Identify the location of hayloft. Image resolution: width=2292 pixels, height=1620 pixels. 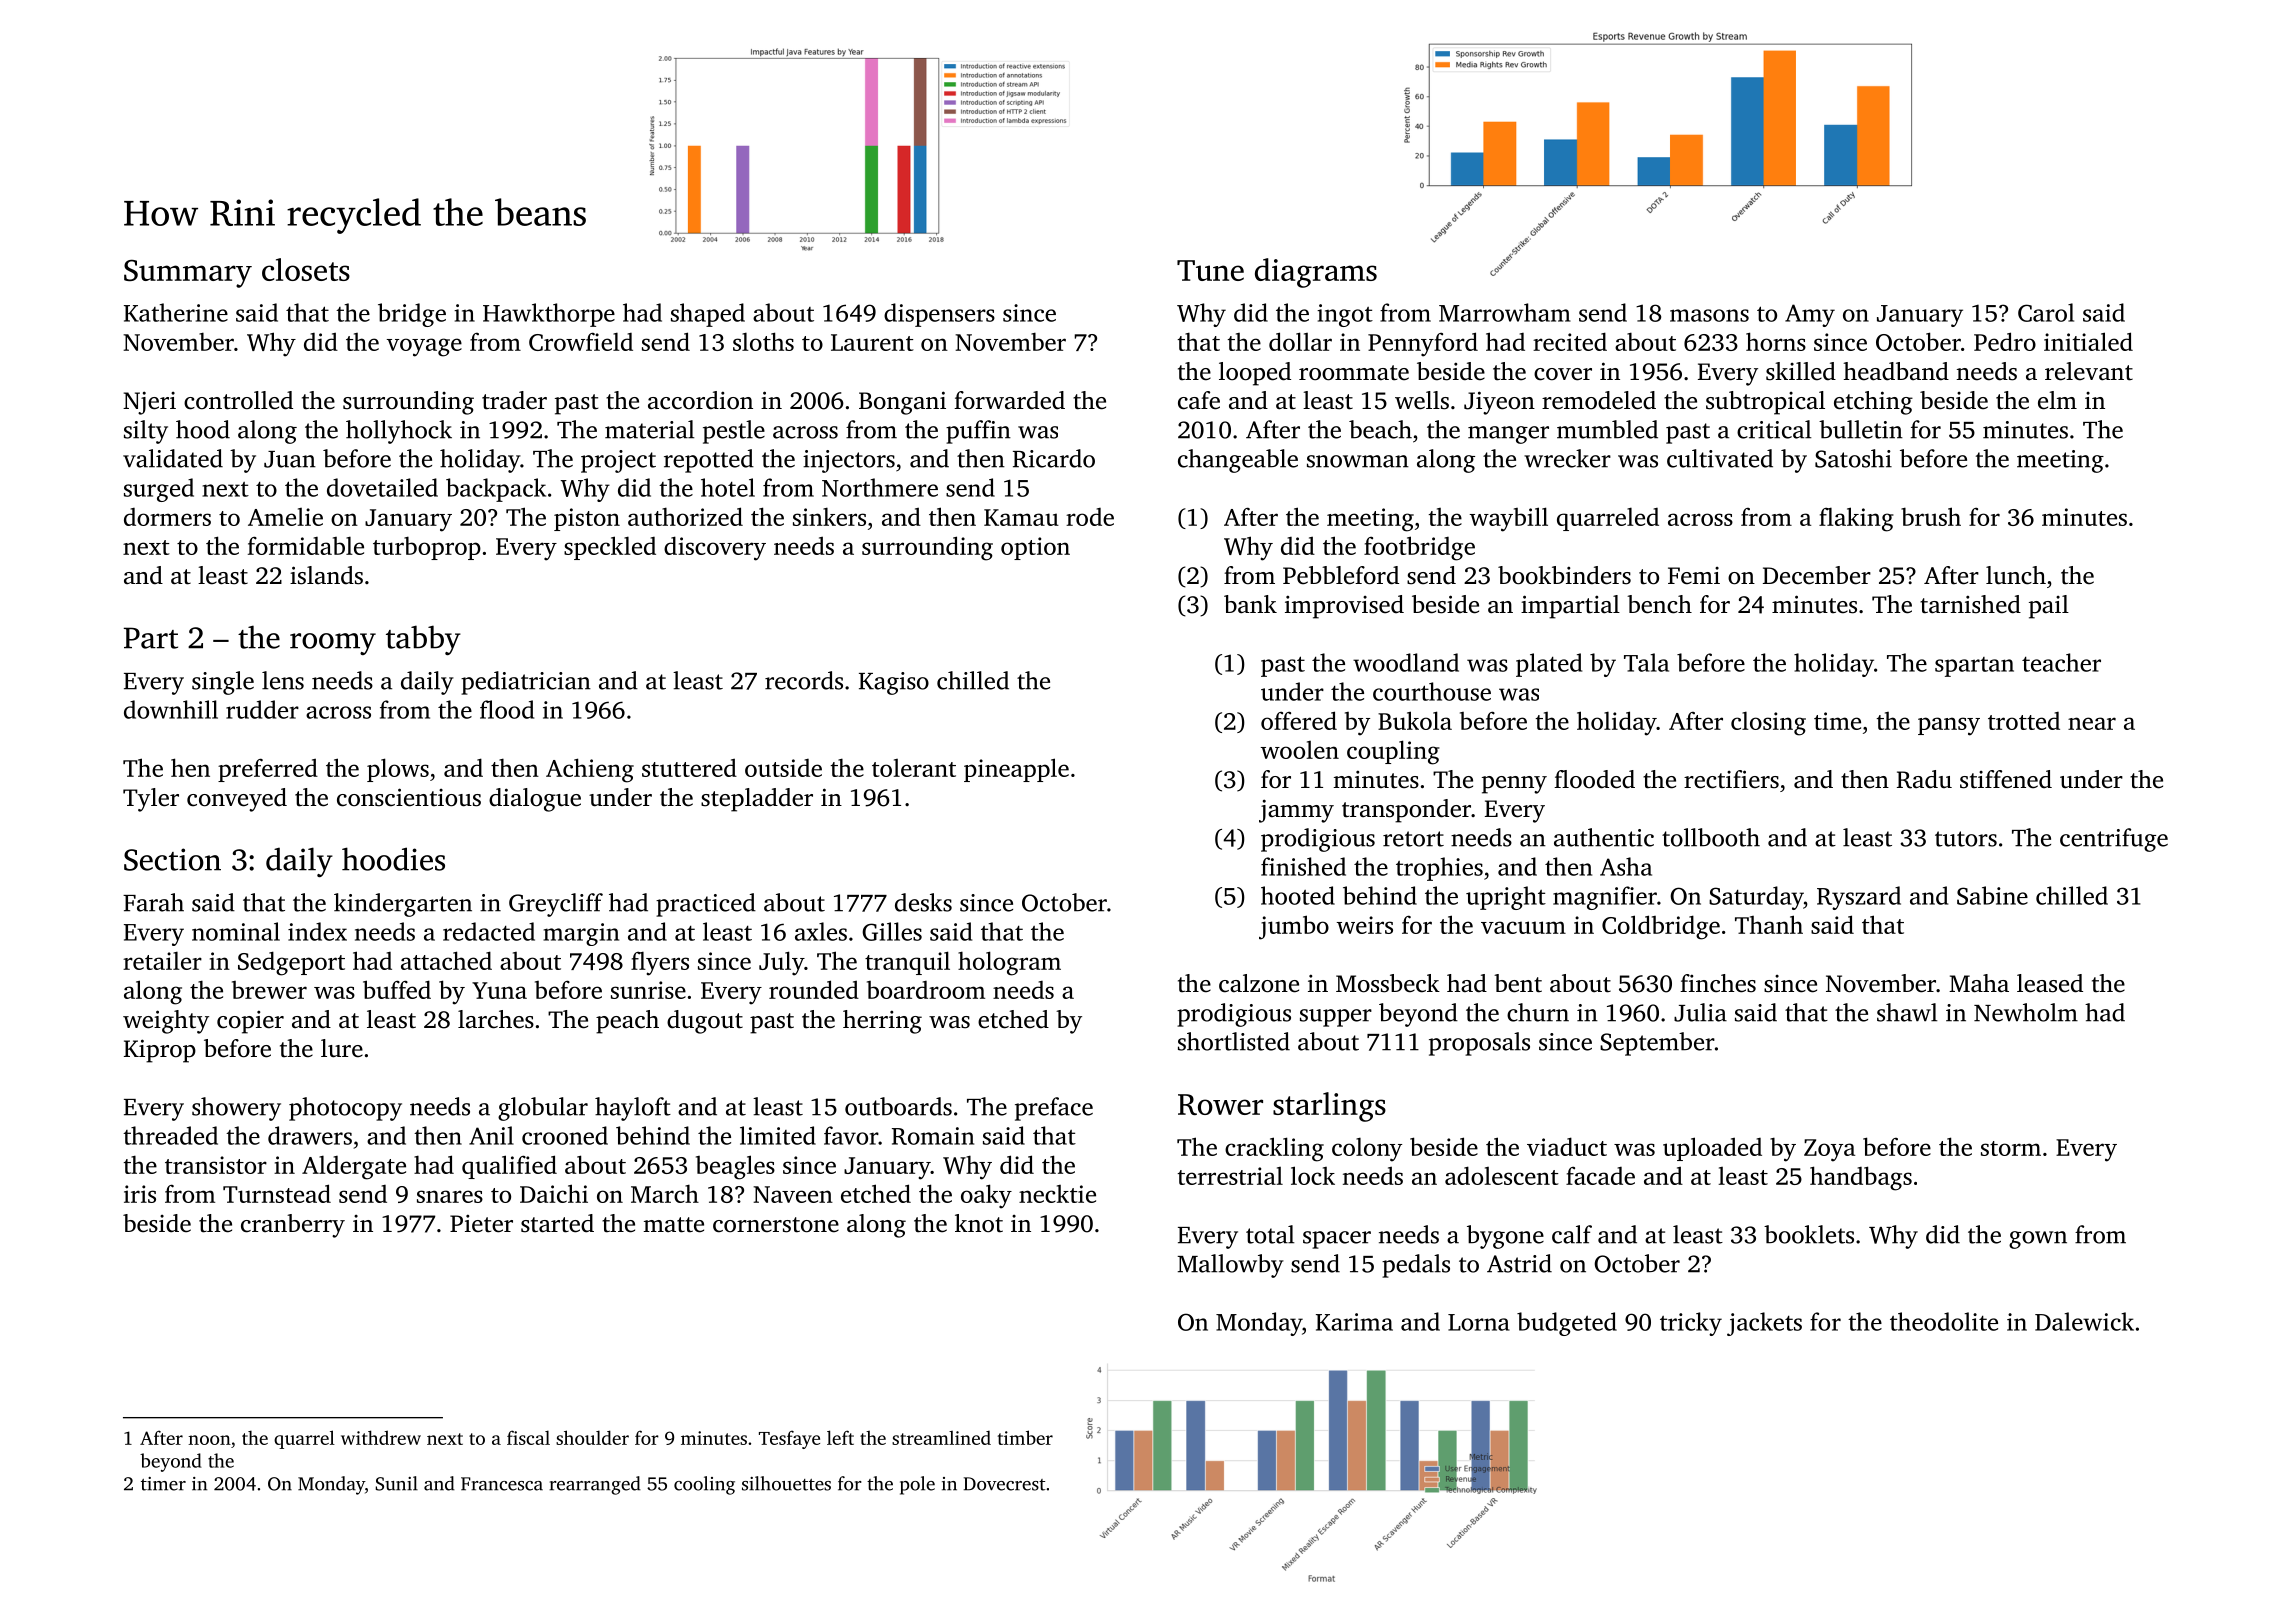
(633, 1109).
